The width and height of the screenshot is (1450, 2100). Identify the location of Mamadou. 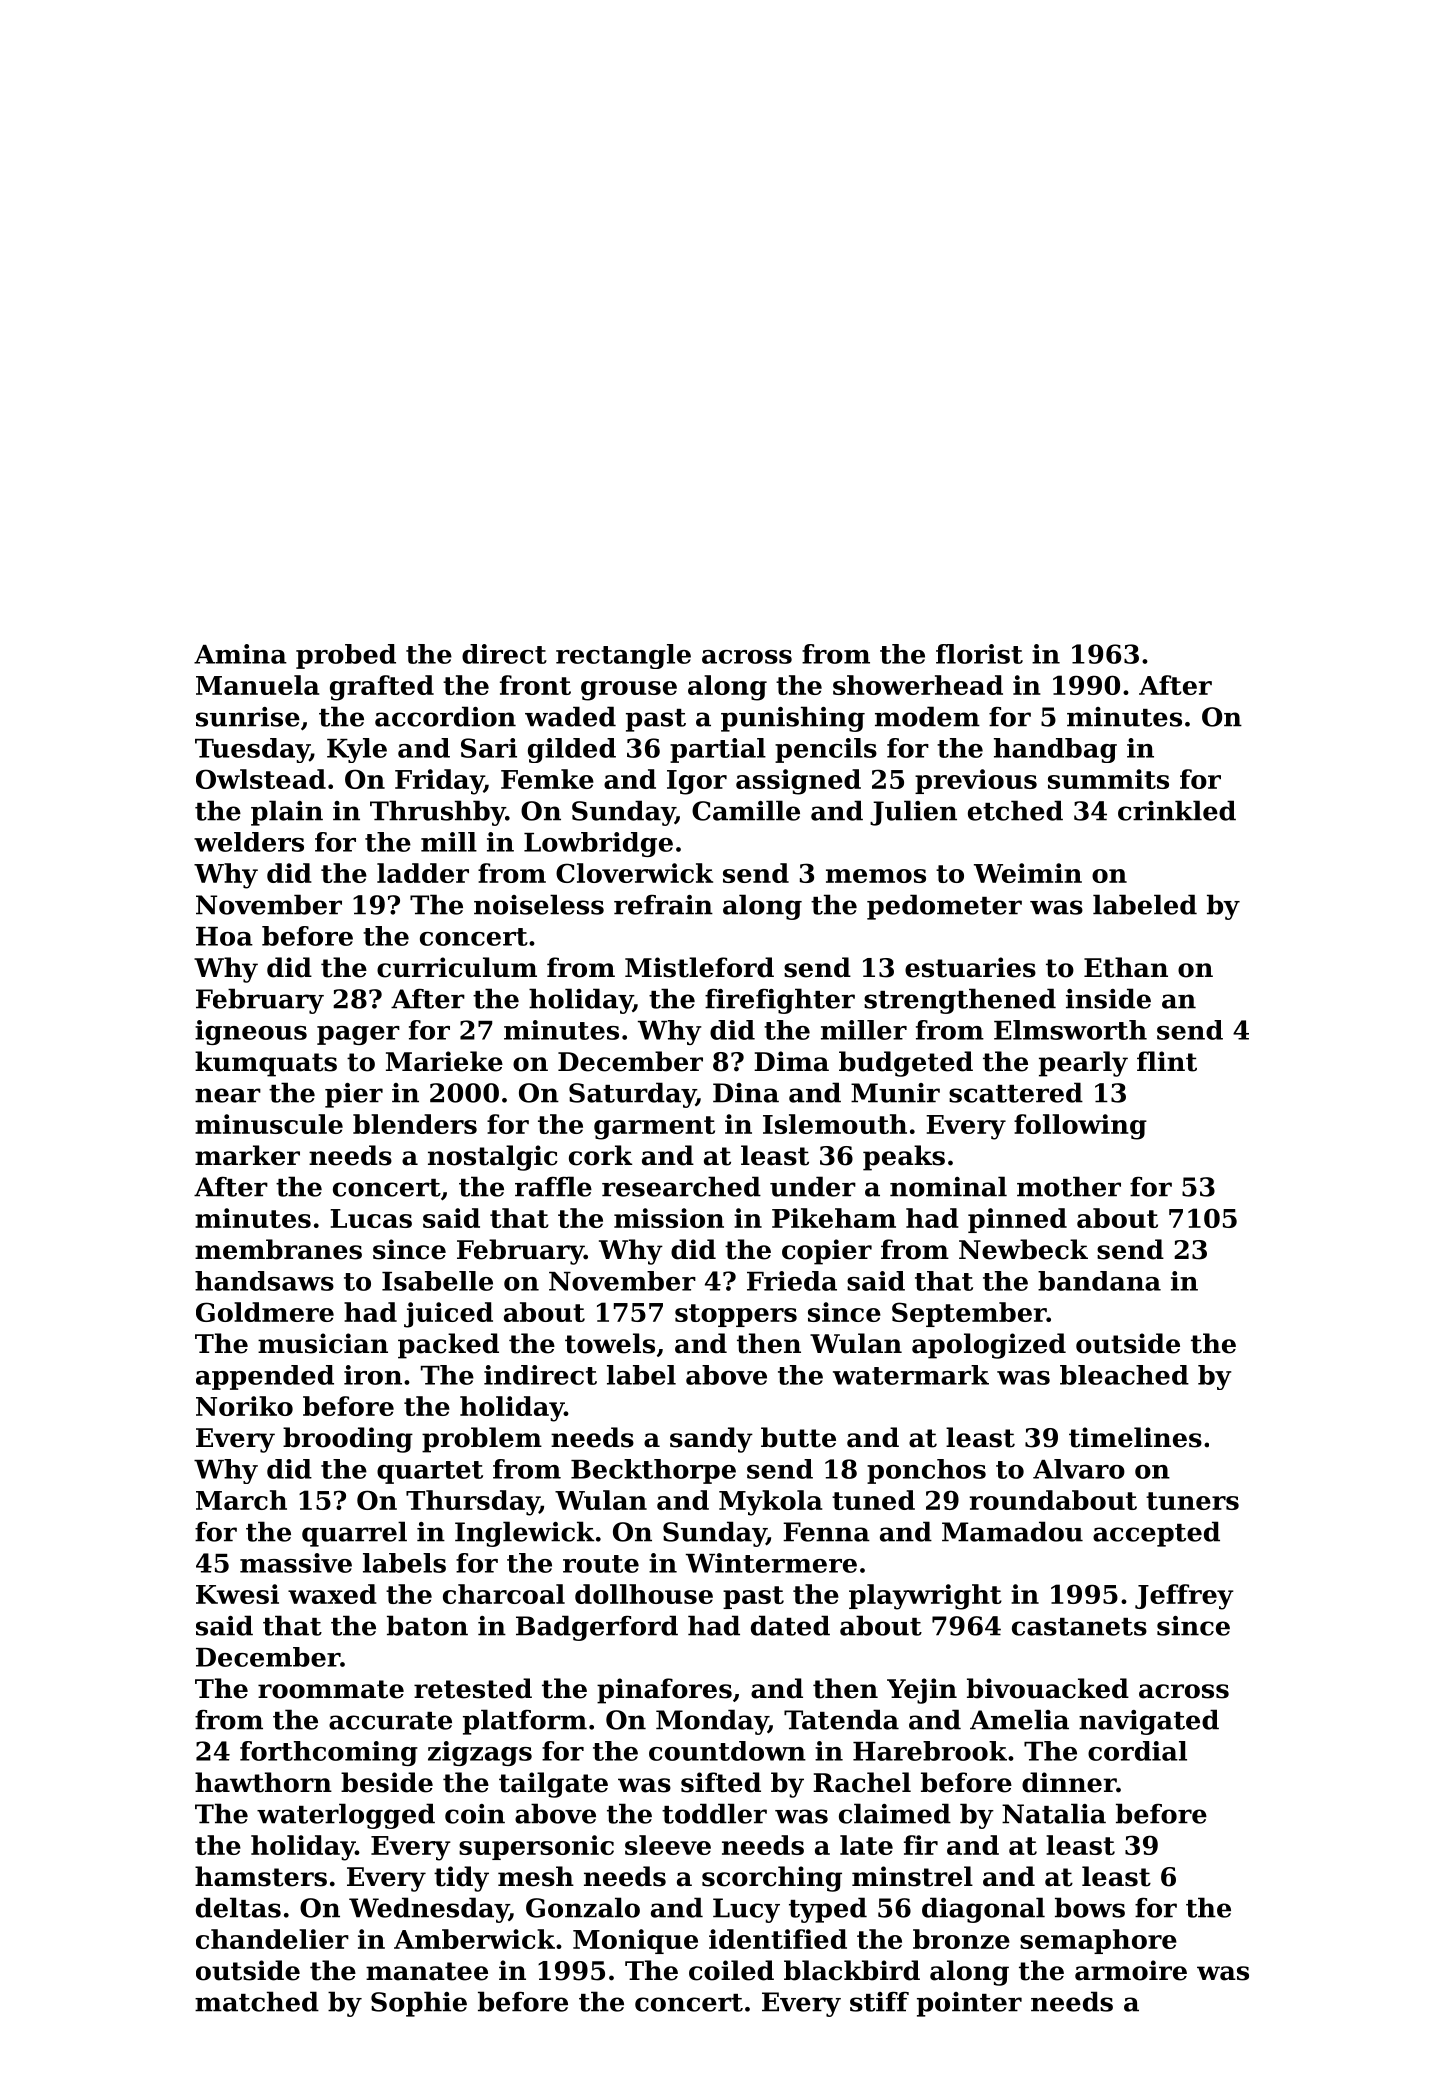
(1012, 1531).
